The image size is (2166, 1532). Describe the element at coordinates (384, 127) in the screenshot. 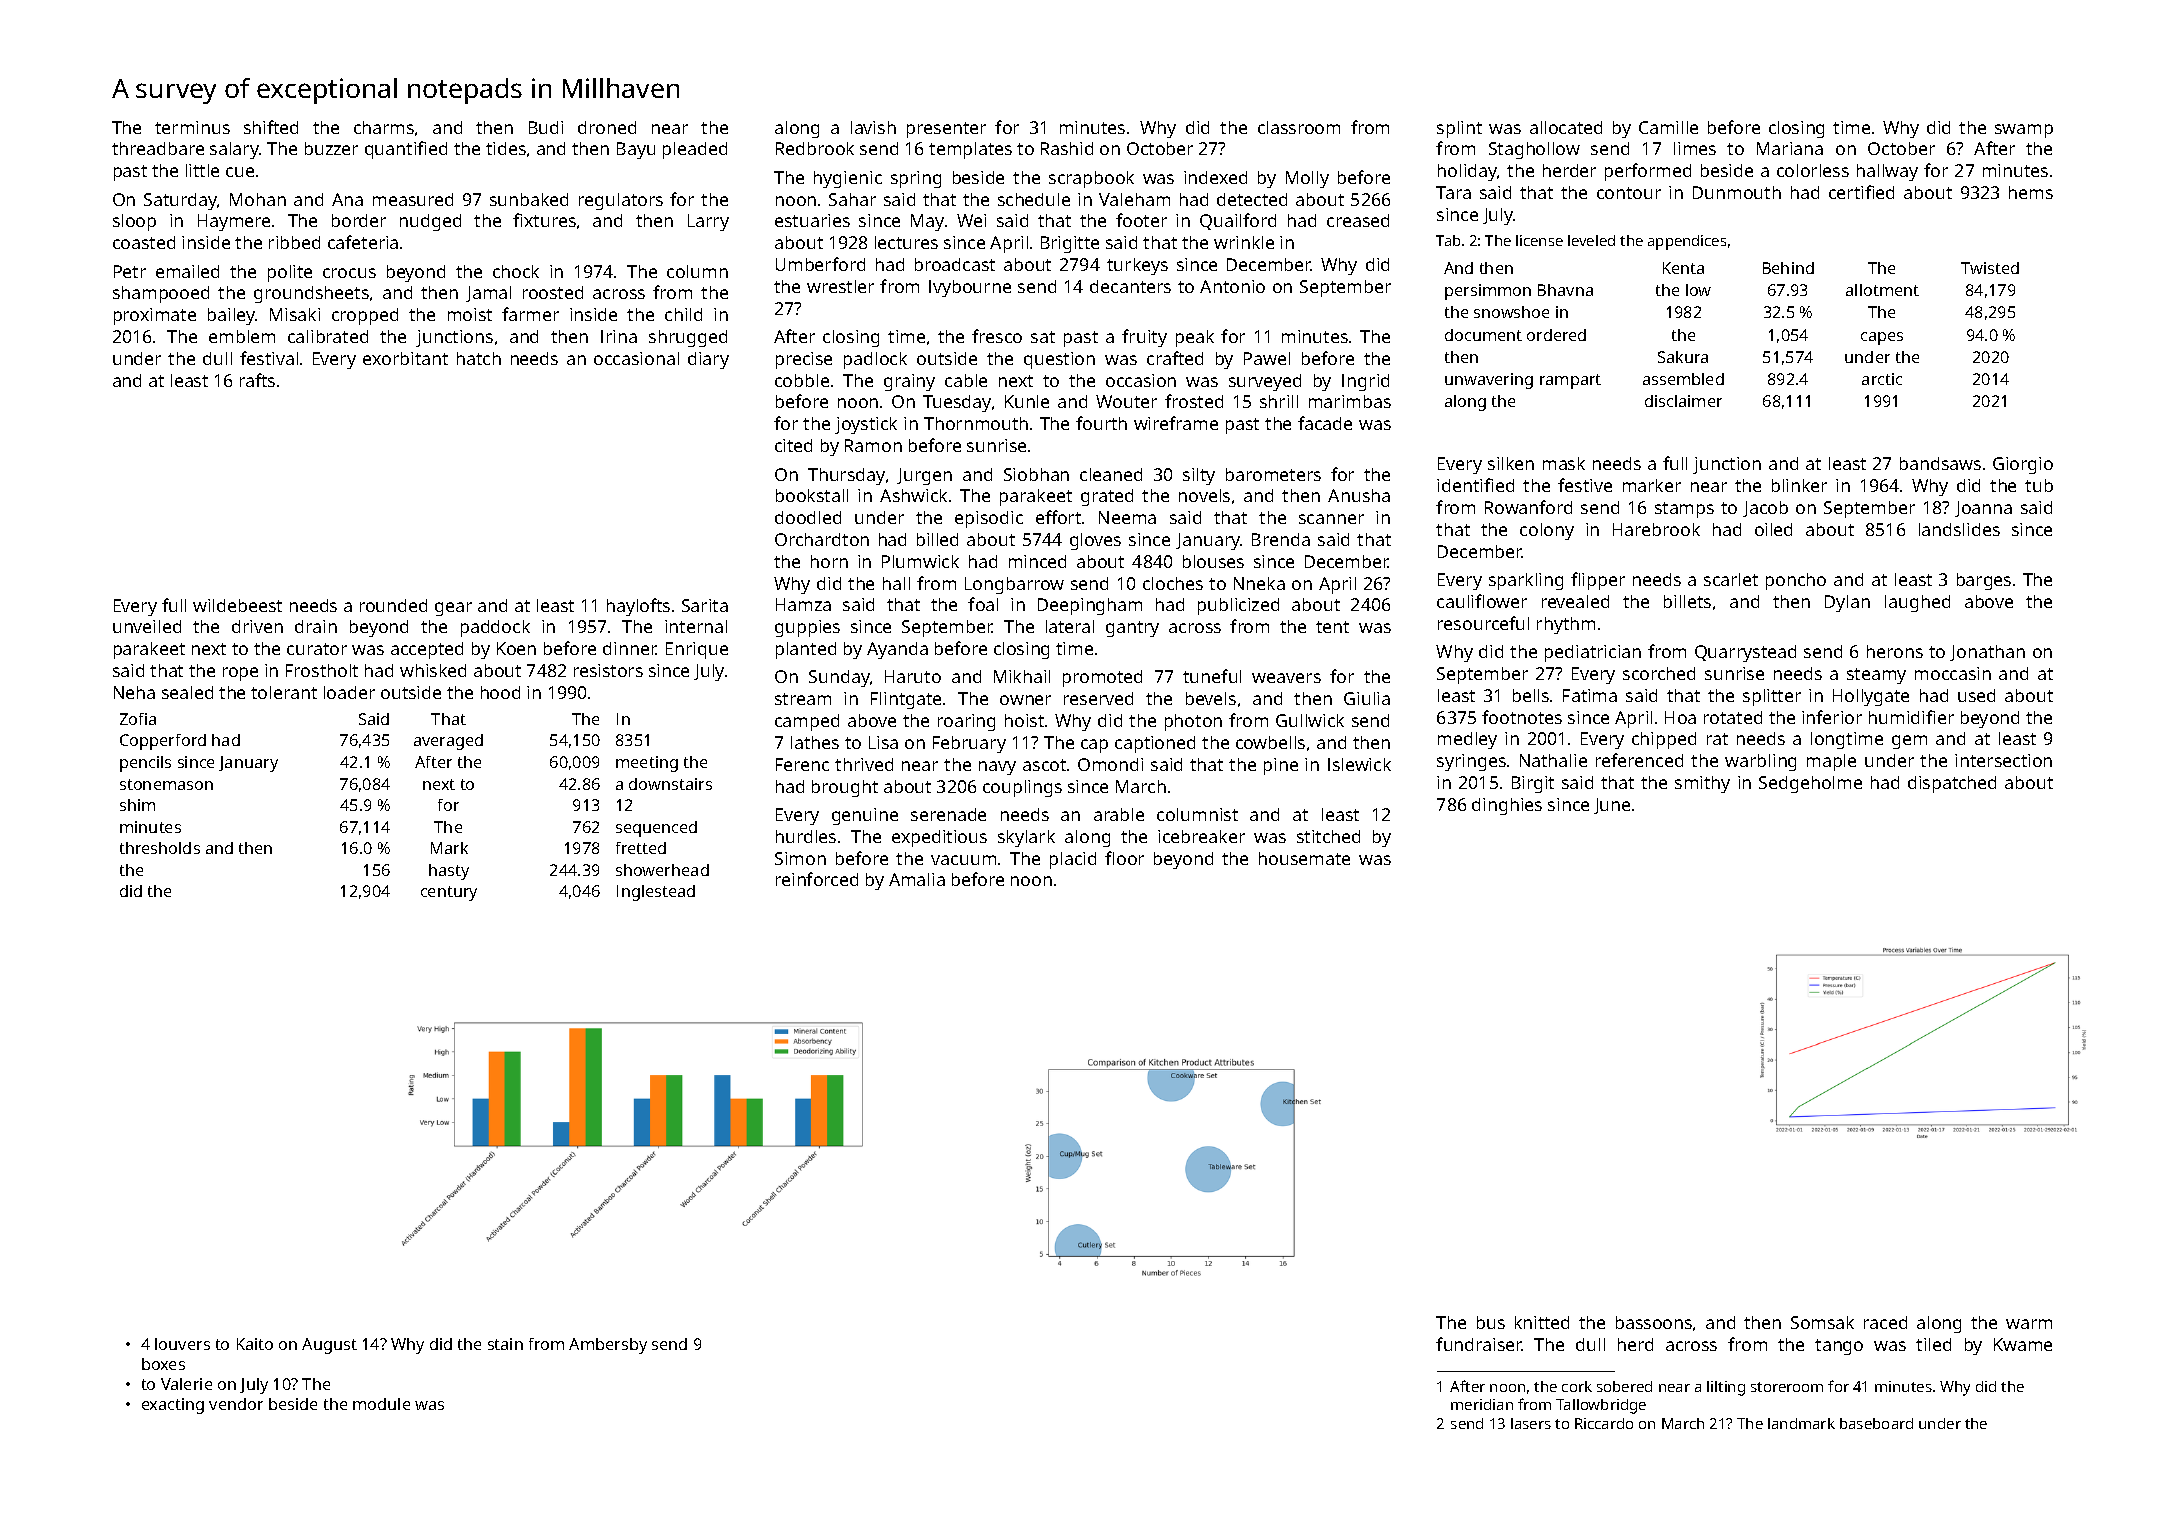

I see `charms` at that location.
